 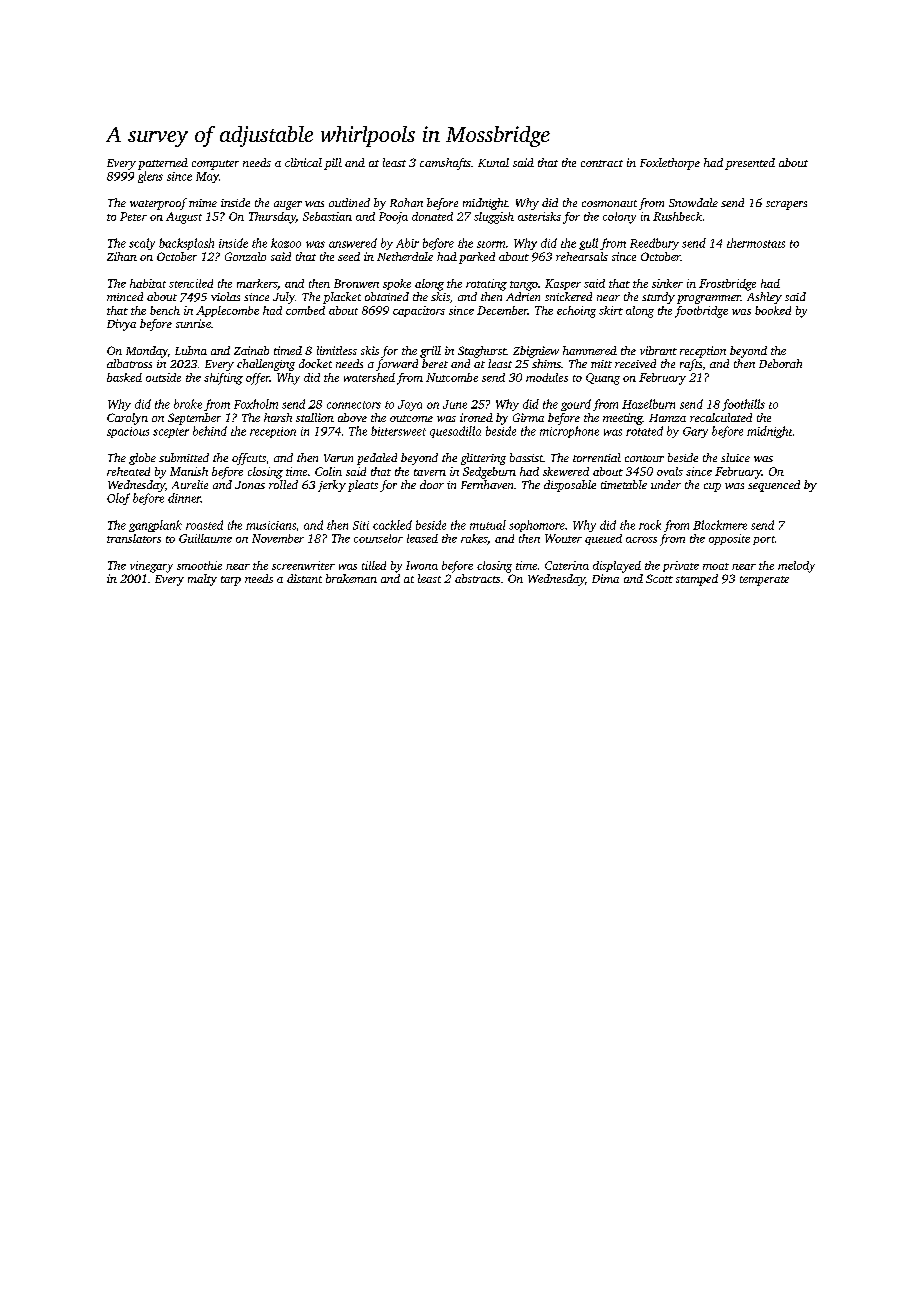 What do you see at coordinates (163, 164) in the image?
I see `patterned` at bounding box center [163, 164].
